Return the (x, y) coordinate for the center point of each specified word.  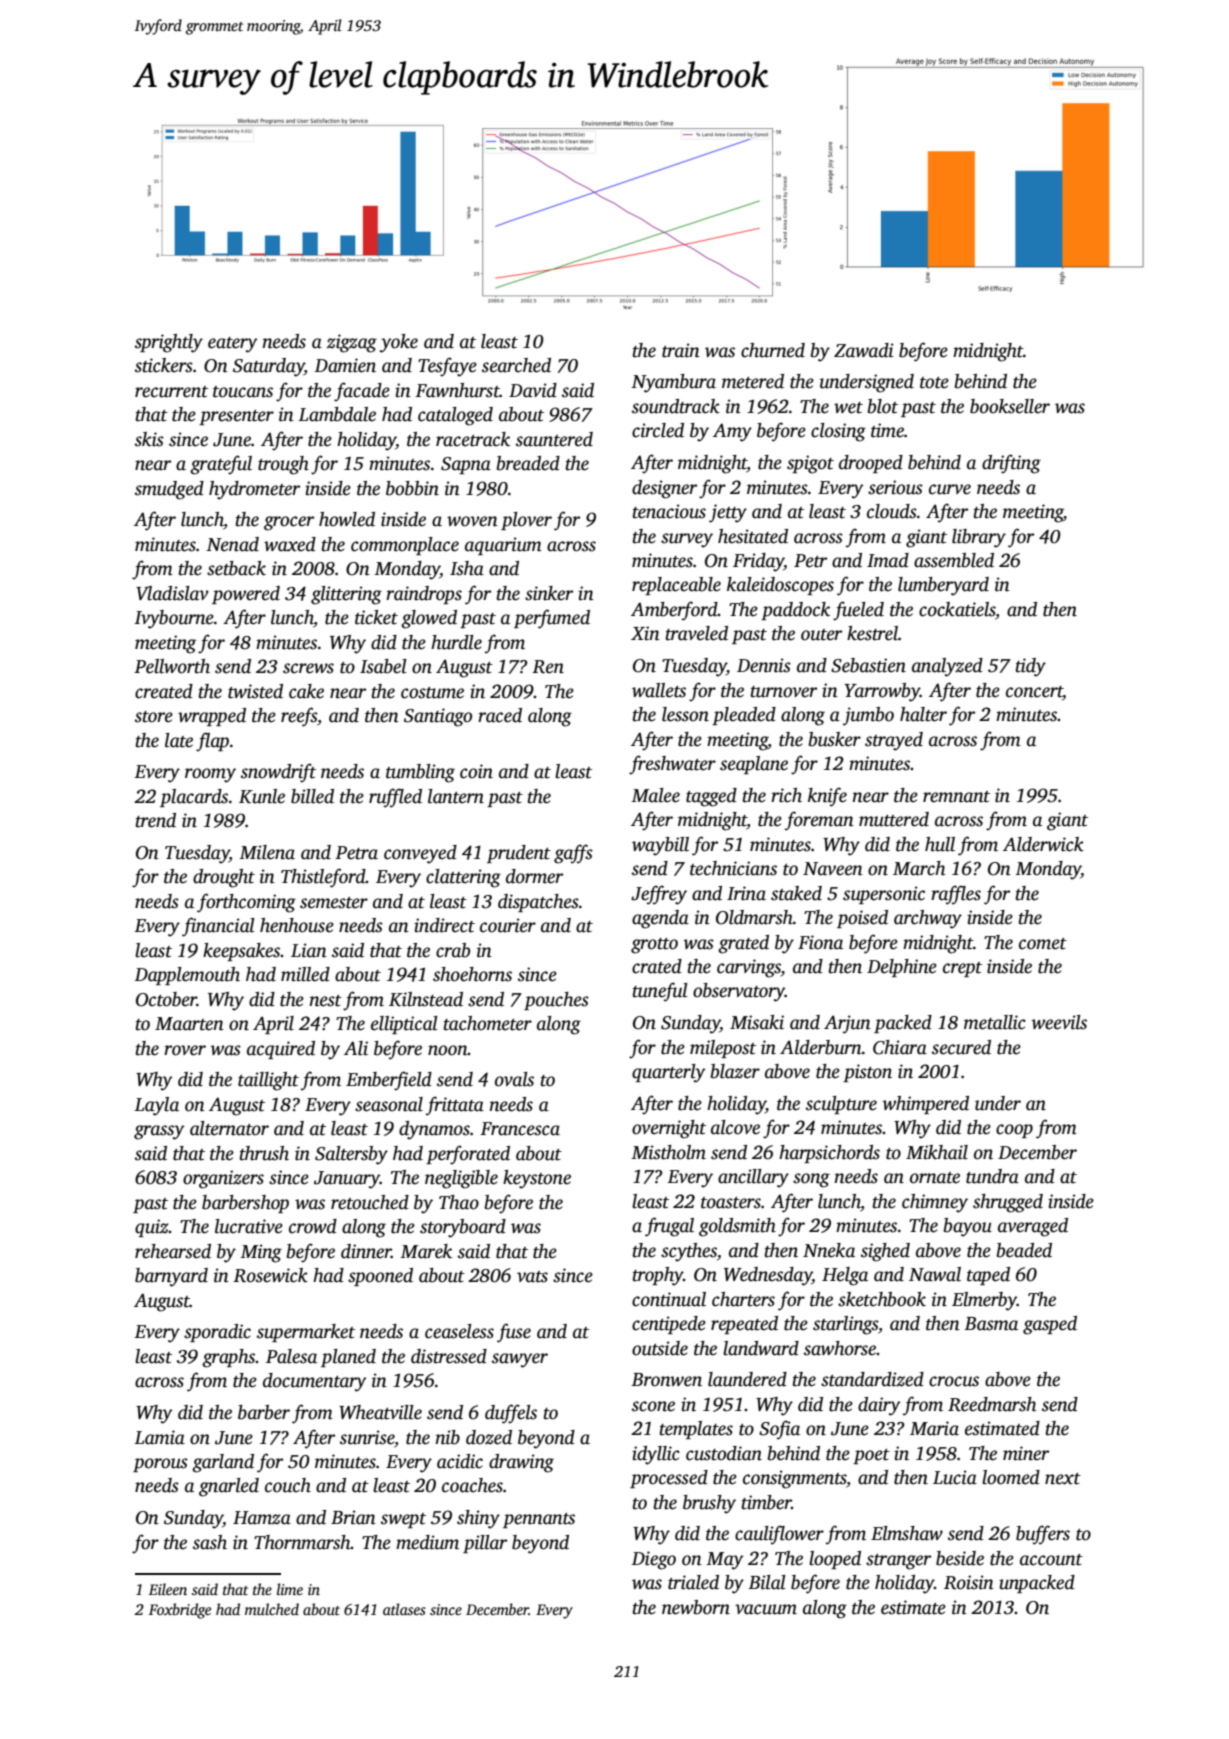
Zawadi (864, 350)
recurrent (171, 392)
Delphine (902, 968)
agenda (660, 919)
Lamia (159, 1437)
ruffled (395, 798)
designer (664, 489)
